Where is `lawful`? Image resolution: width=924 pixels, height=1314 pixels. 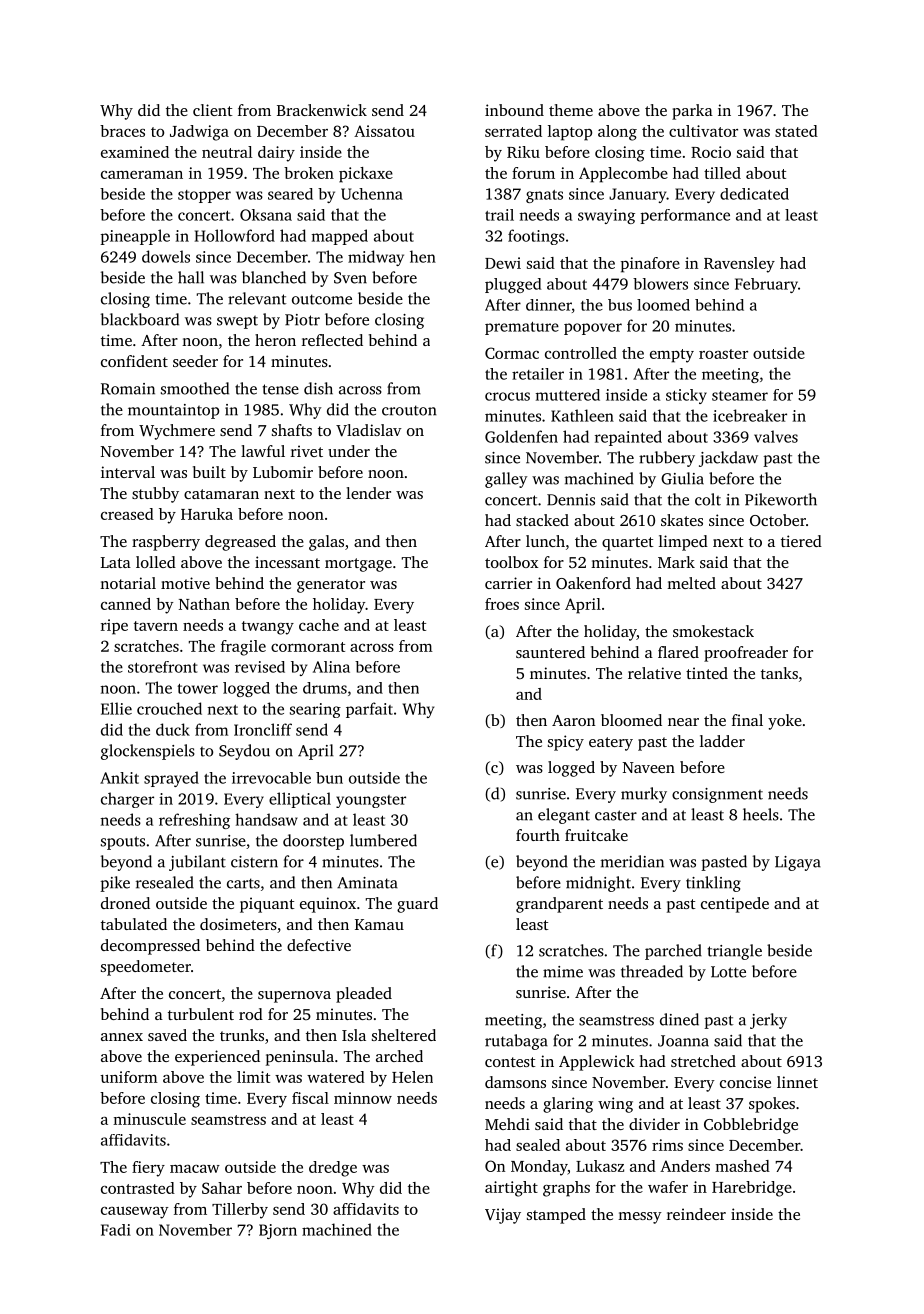 lawful is located at coordinates (263, 451).
